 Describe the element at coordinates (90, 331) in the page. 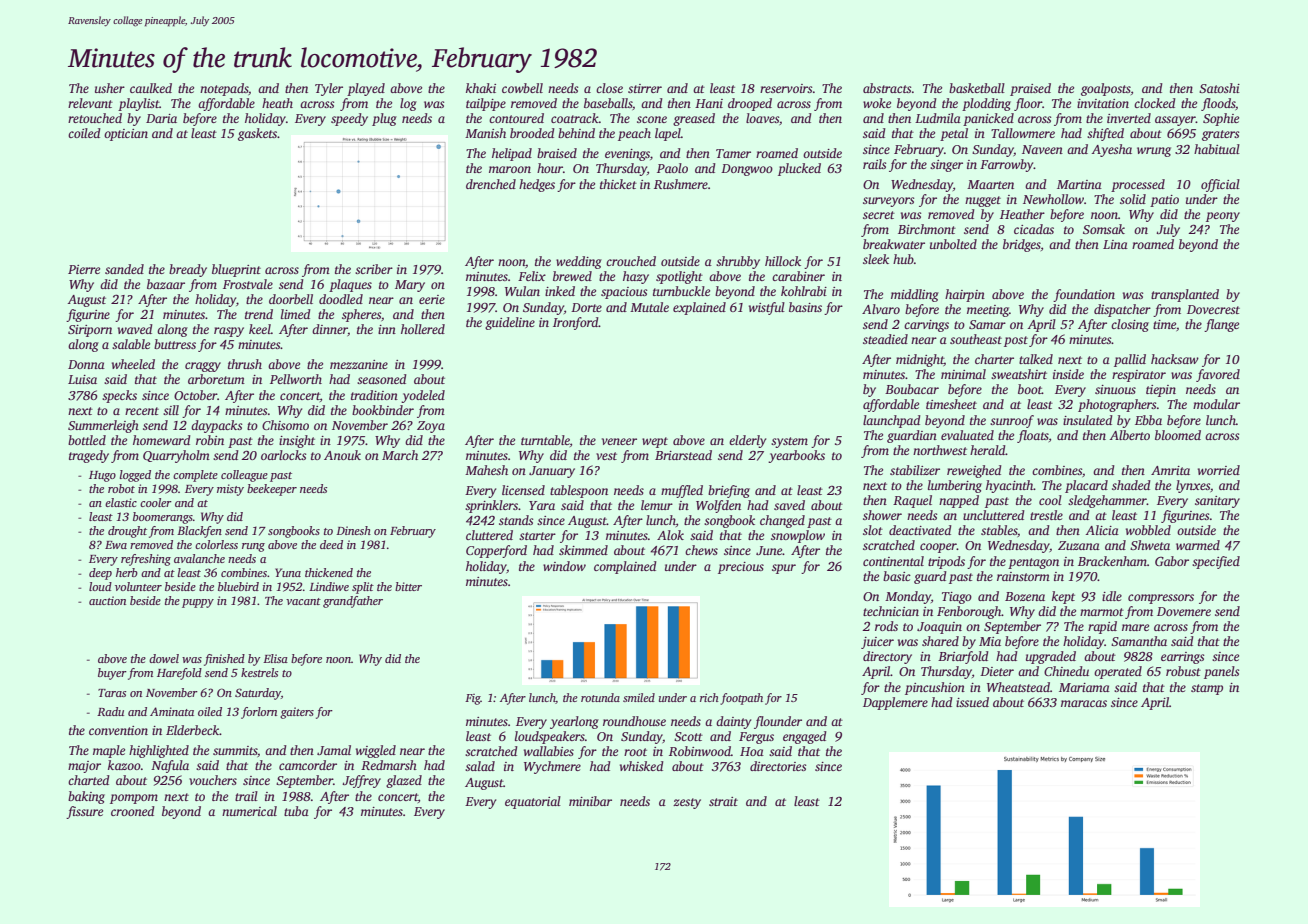

I see `Siriporn` at that location.
